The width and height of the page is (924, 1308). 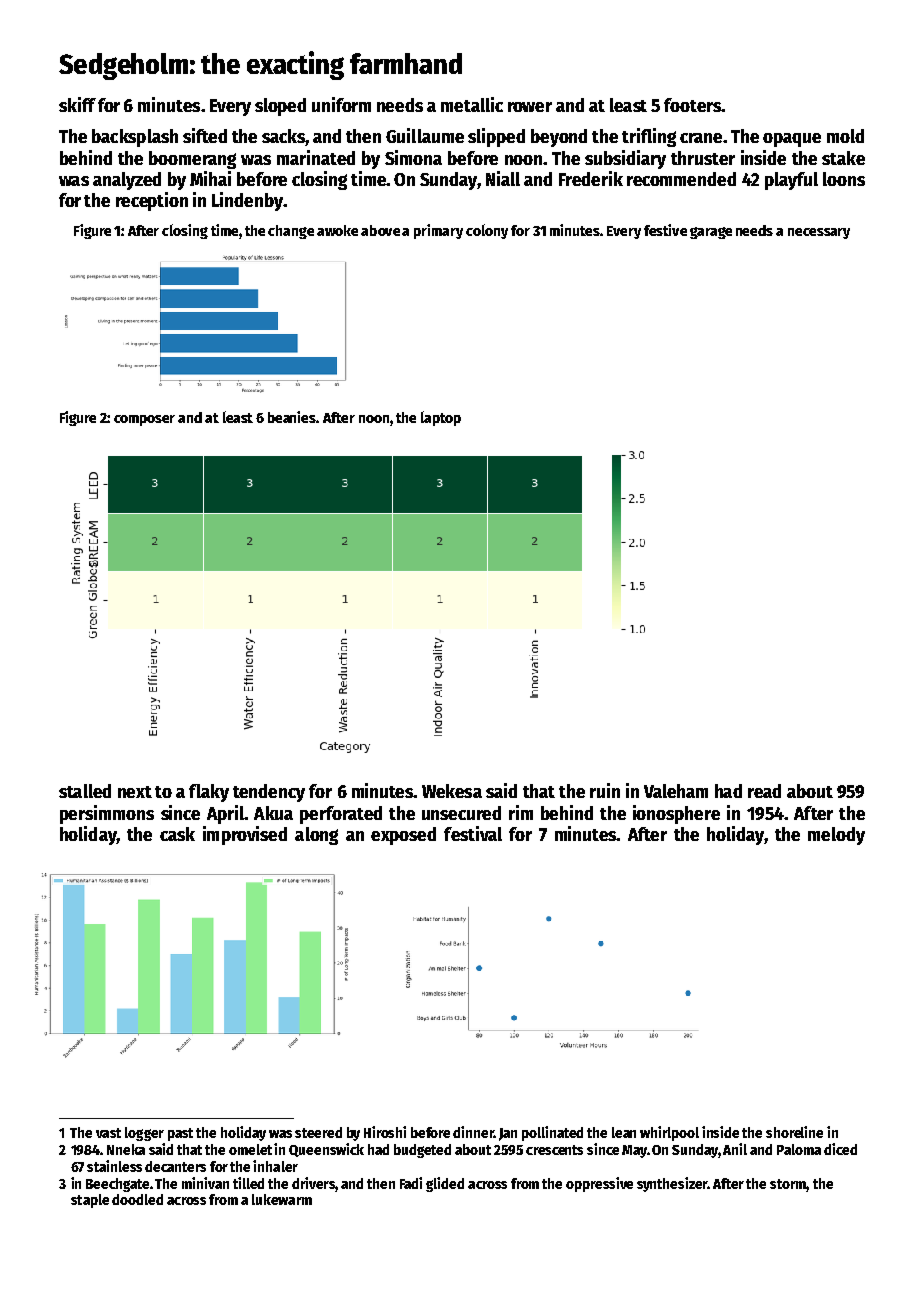 What do you see at coordinates (819, 233) in the page?
I see `necessary` at bounding box center [819, 233].
